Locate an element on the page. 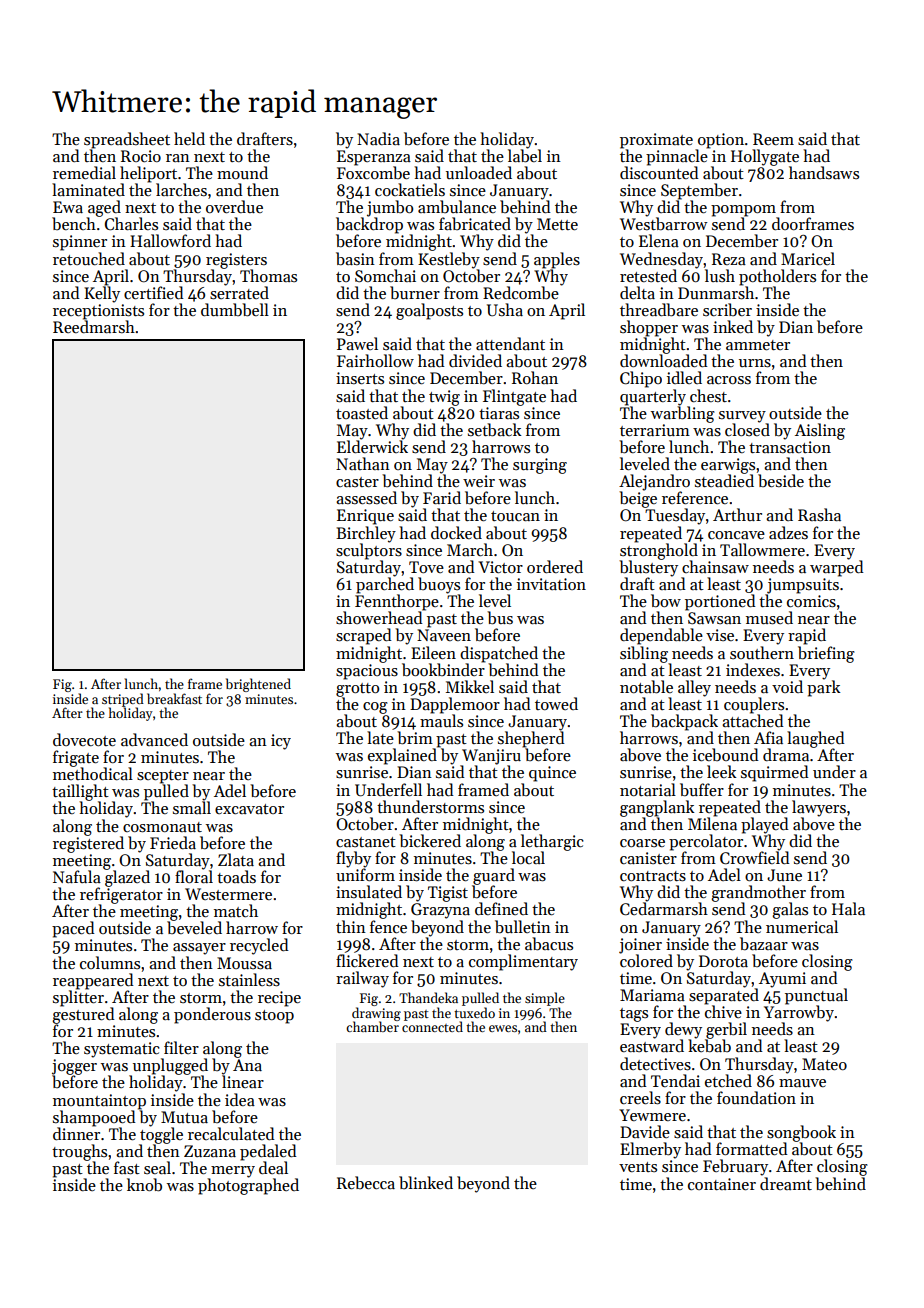 This document has height=1308, width=924. knob is located at coordinates (144, 1185).
